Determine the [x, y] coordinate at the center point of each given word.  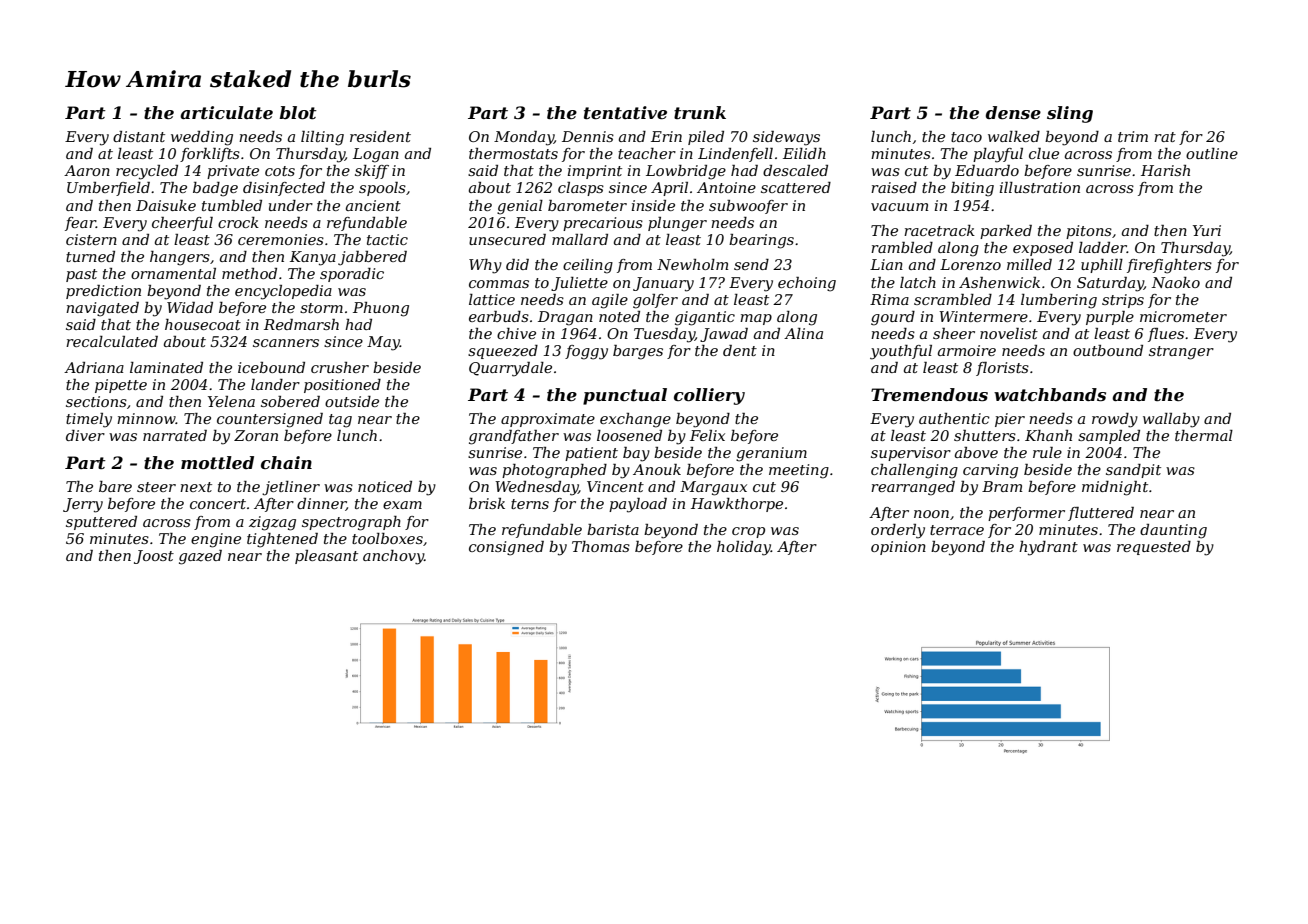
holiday [744, 548]
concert [218, 504]
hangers [180, 258]
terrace [957, 530]
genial [520, 207]
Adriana [94, 367]
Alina [803, 333]
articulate [226, 112]
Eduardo [987, 170]
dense [1013, 112]
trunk [700, 112]
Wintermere [983, 316]
